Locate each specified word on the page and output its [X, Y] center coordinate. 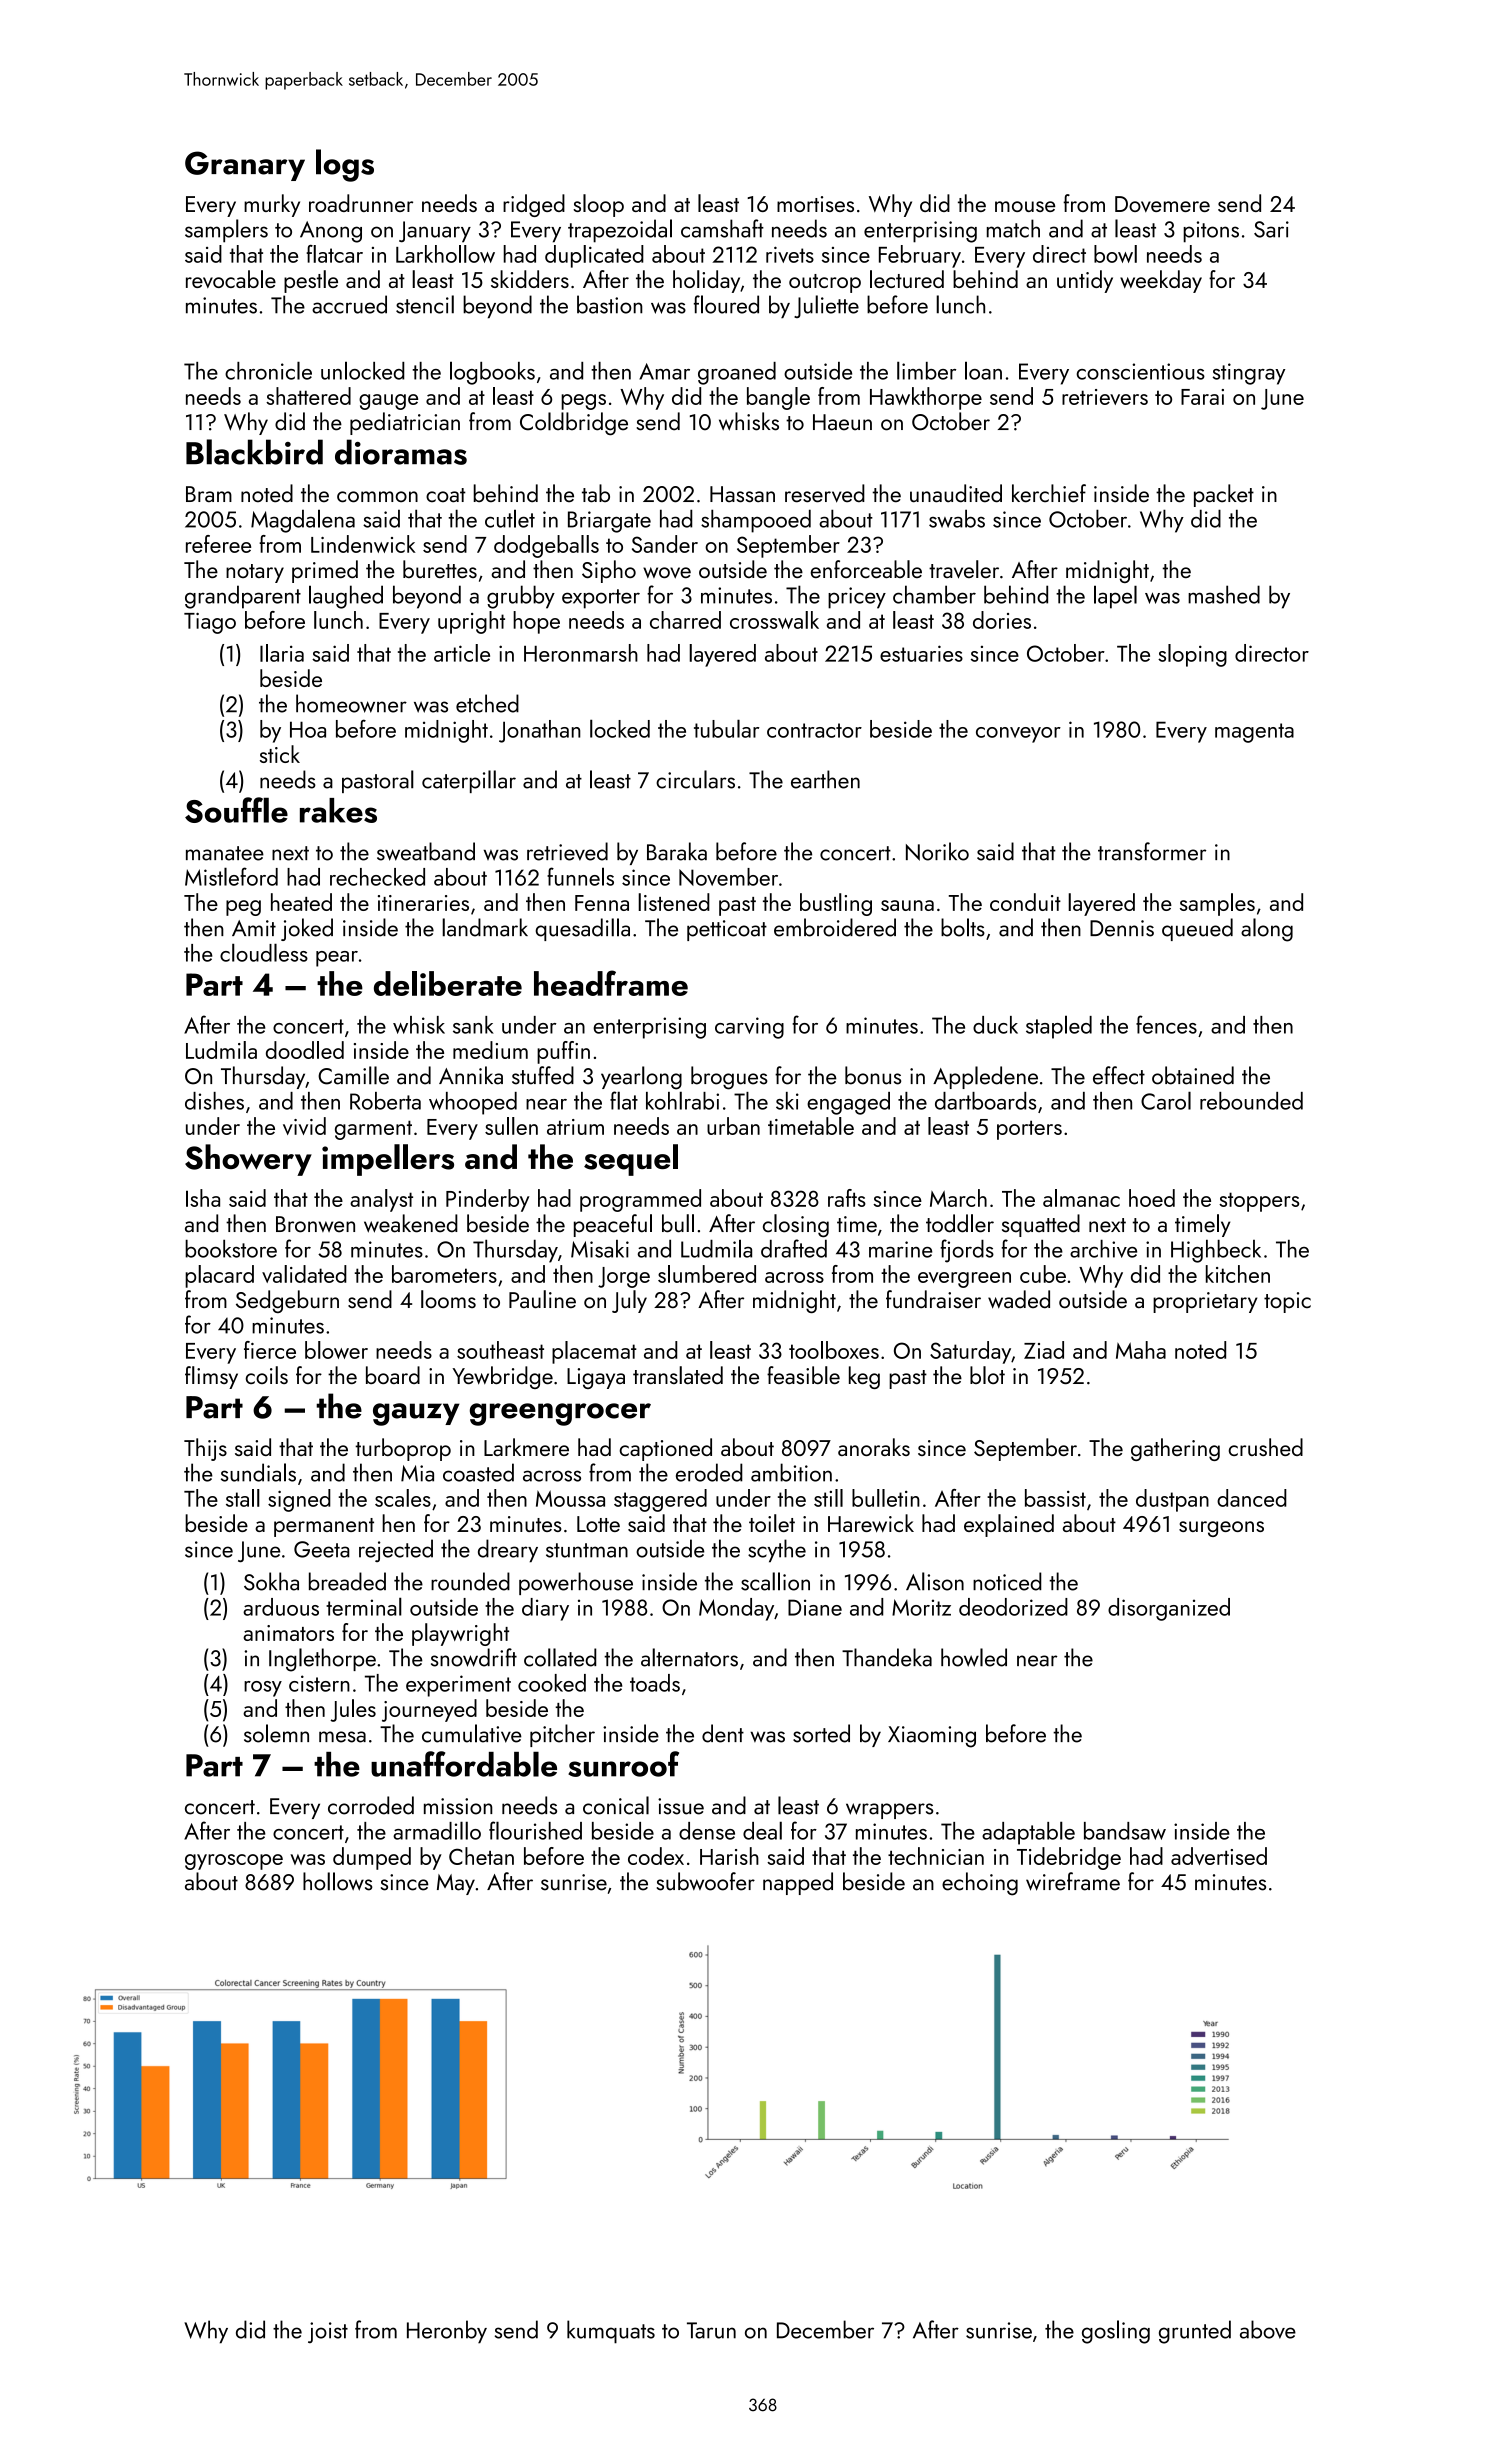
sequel [631, 1160]
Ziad [1044, 1350]
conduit [1025, 902]
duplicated [594, 256]
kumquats [611, 2332]
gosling [1116, 2332]
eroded [709, 1472]
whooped [473, 1103]
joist [328, 2332]
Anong [331, 232]
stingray [1248, 374]
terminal [364, 1606]
